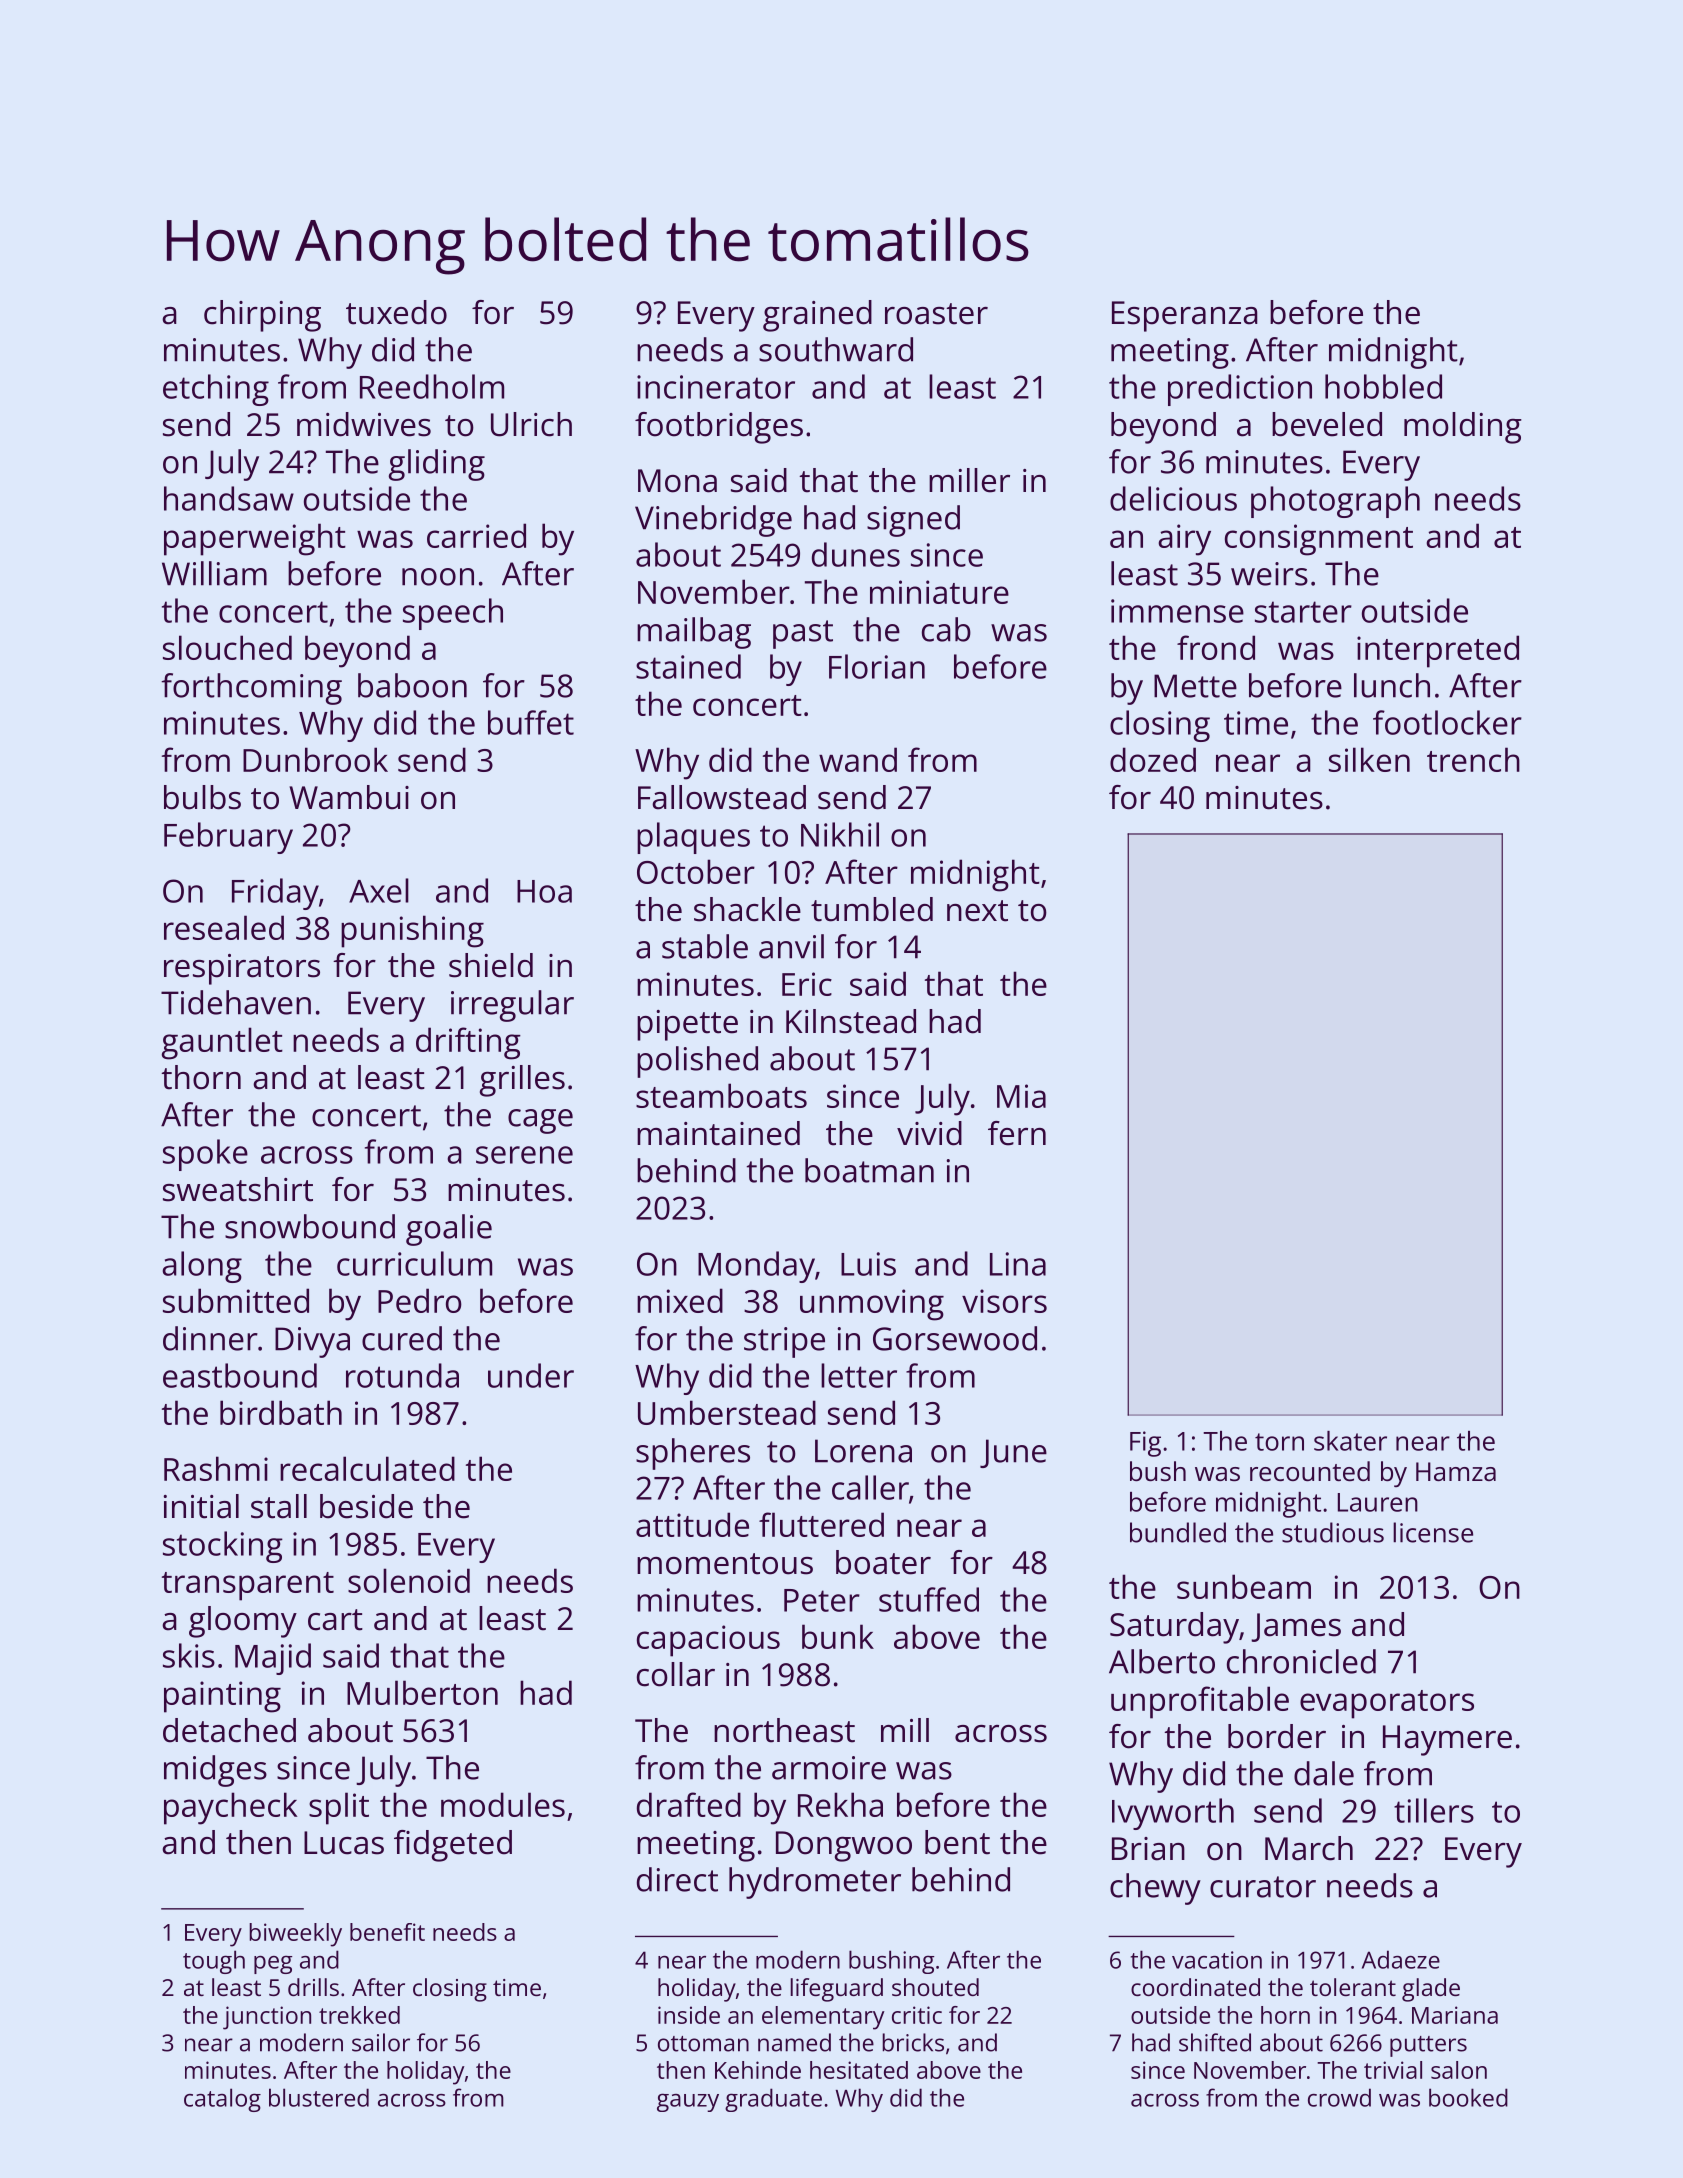  What do you see at coordinates (957, 1842) in the screenshot?
I see `bent` at bounding box center [957, 1842].
